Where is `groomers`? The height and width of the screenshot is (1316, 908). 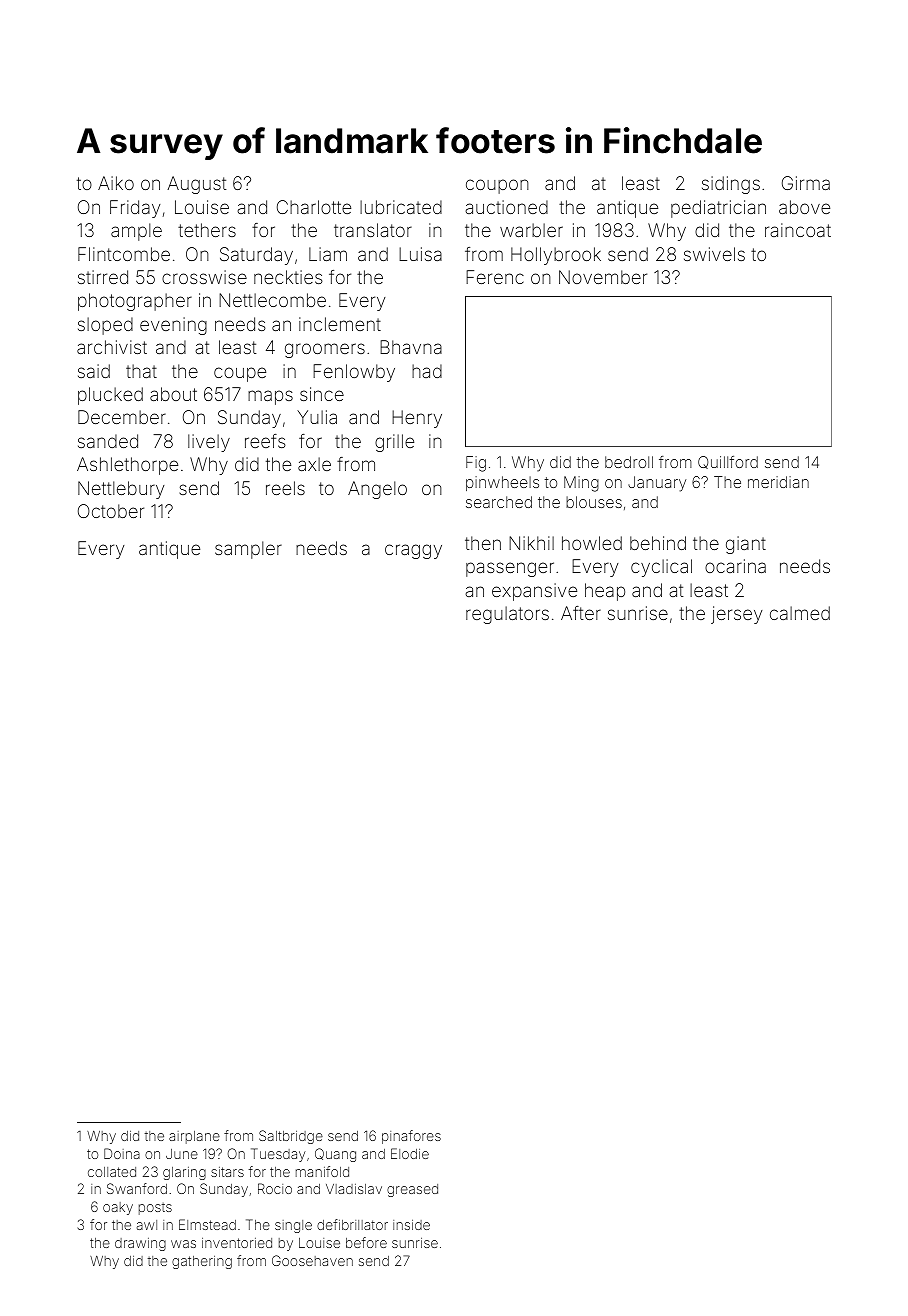 groomers is located at coordinates (325, 350).
